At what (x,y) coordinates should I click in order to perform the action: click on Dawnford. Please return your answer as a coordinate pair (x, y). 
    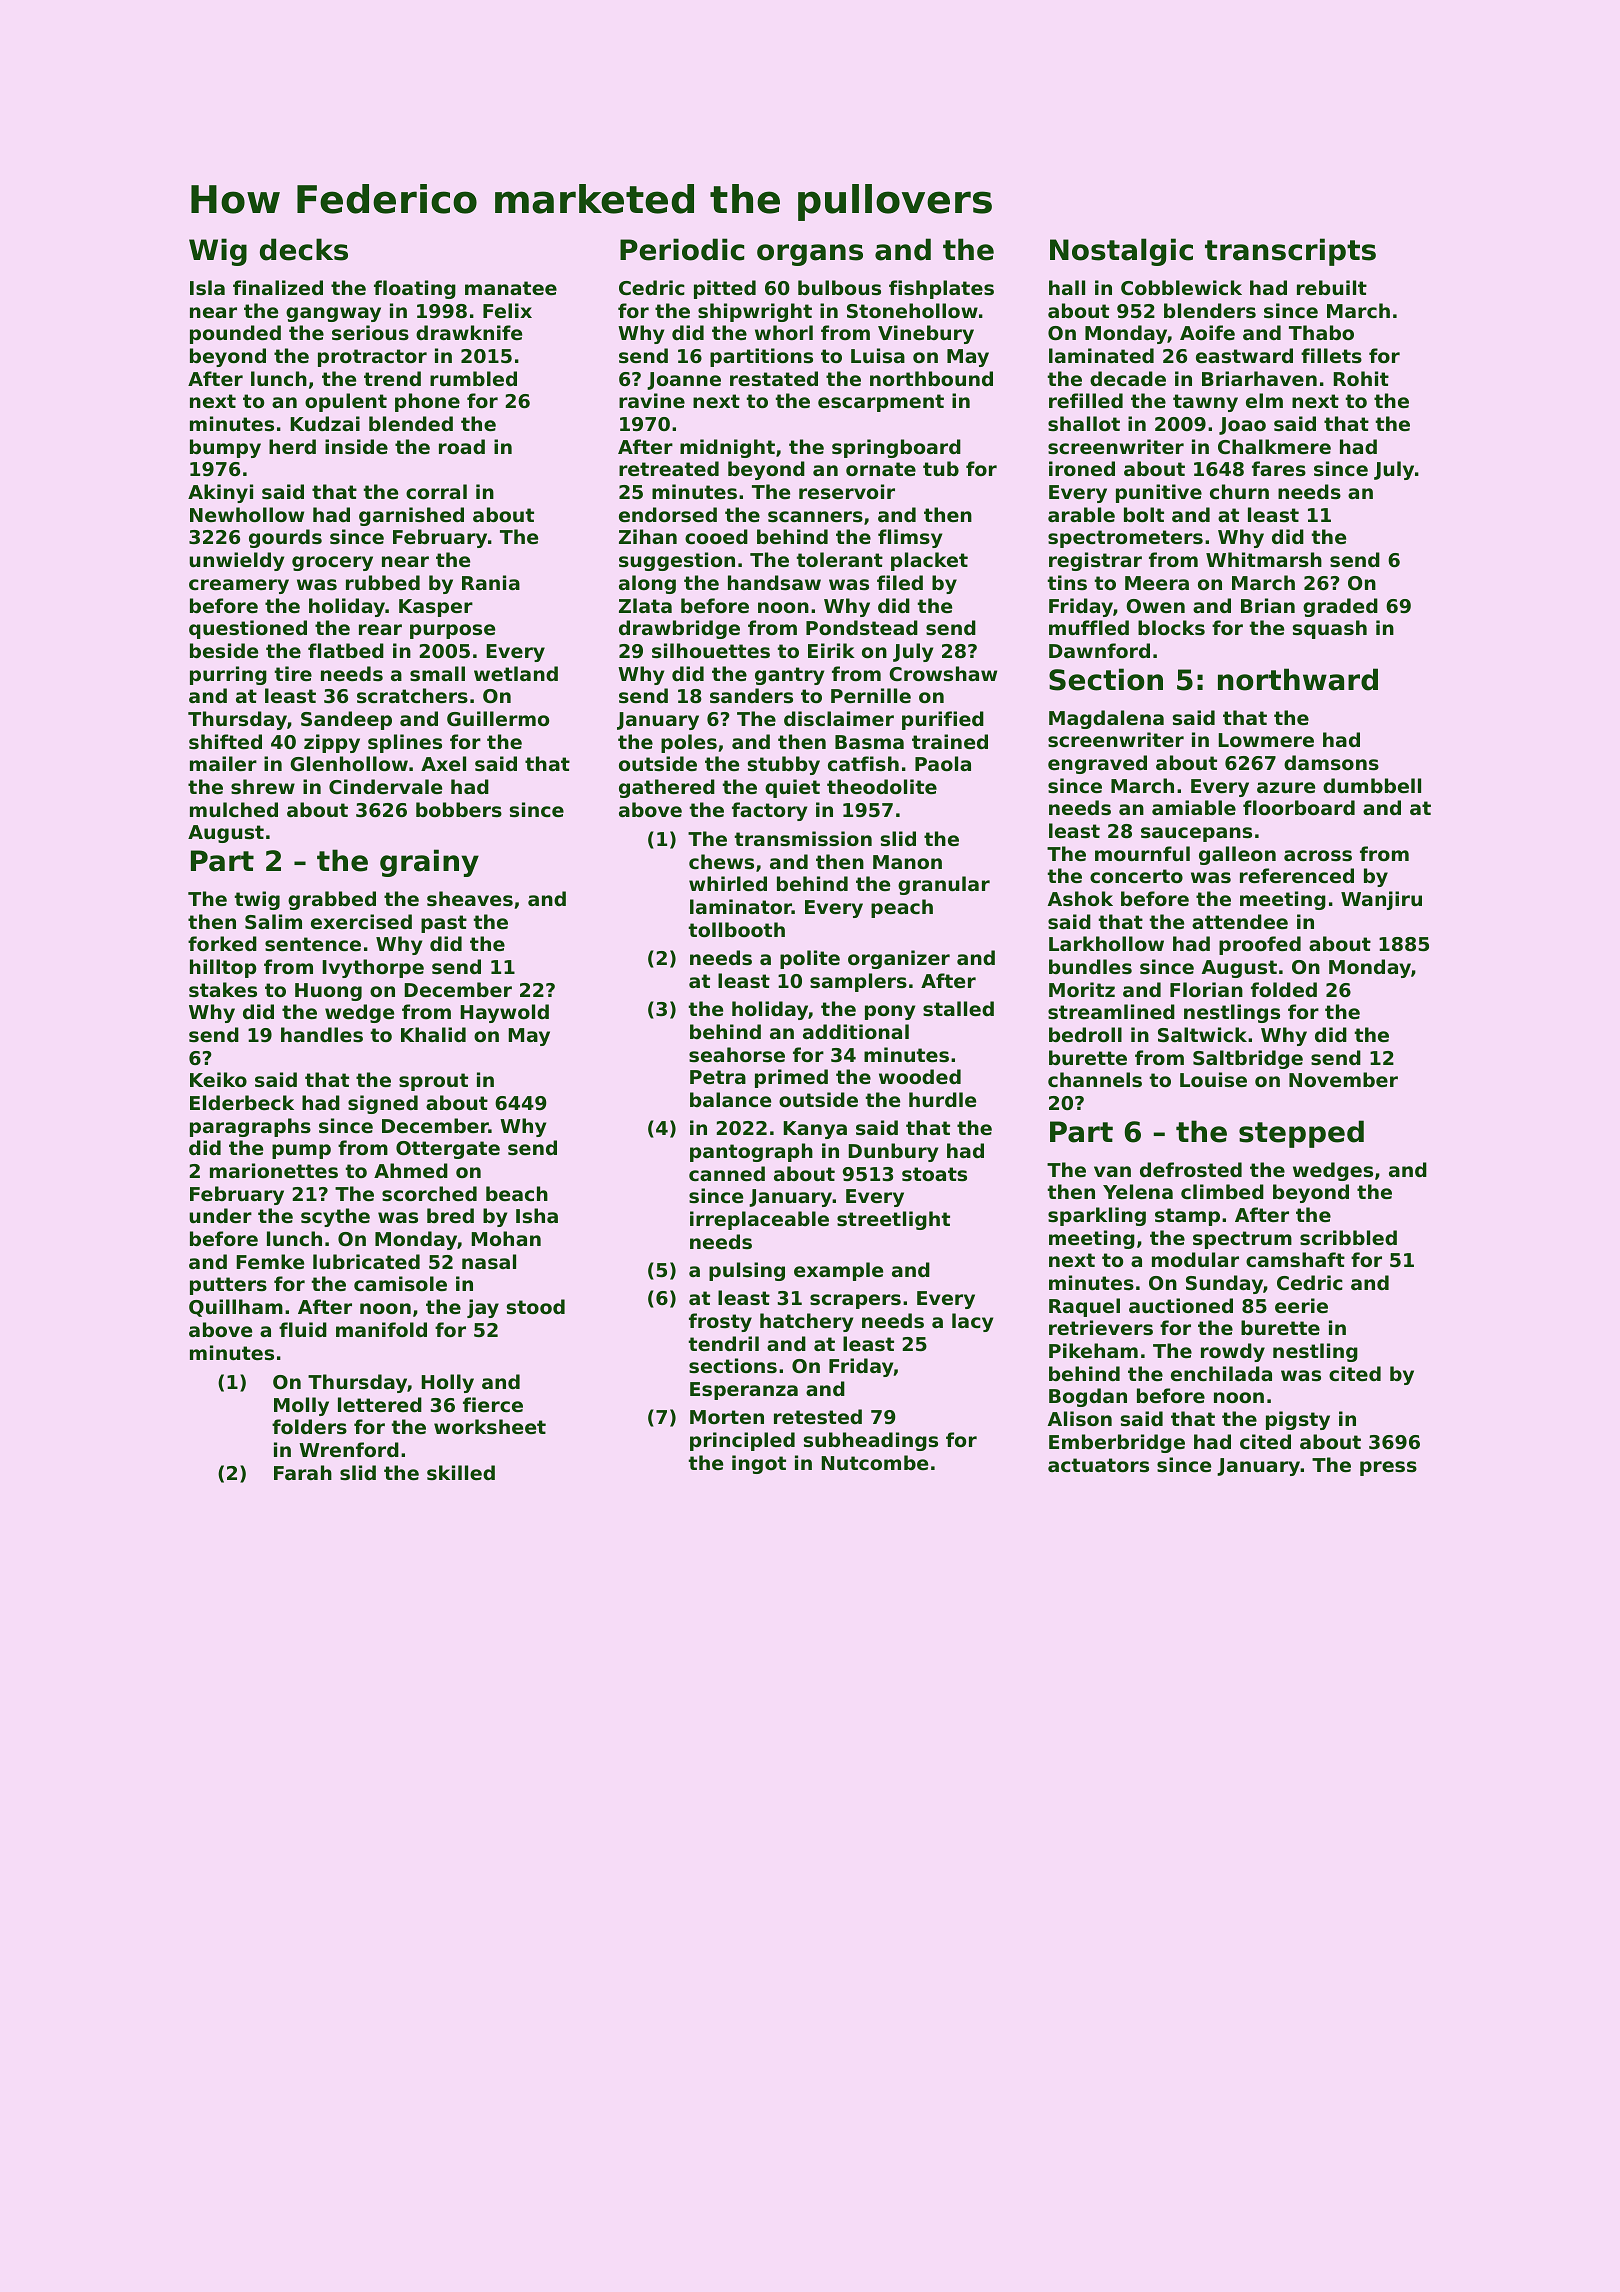
    Looking at the image, I should click on (1099, 650).
